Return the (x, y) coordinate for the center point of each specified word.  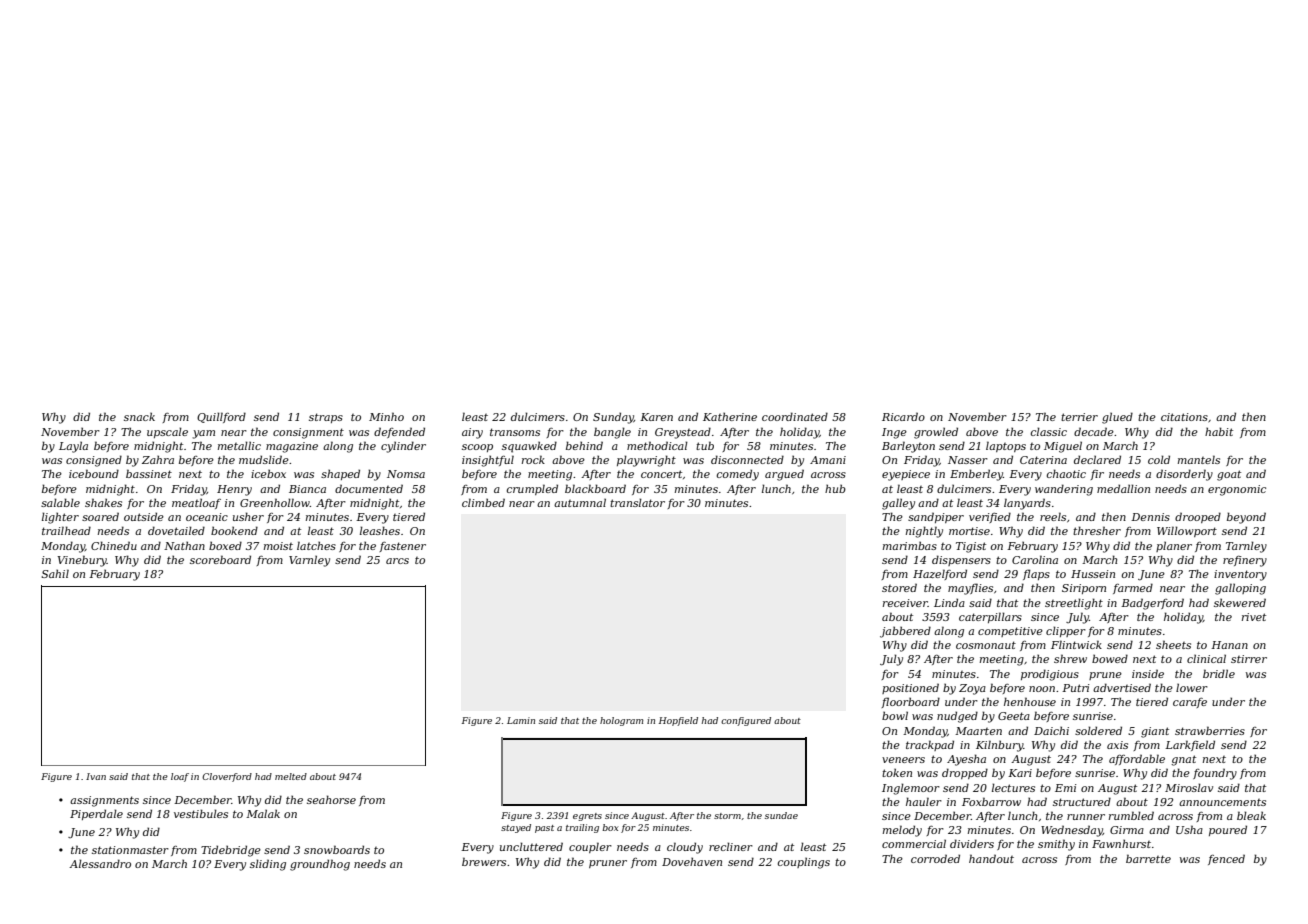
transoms (515, 432)
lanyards (1027, 504)
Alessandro (100, 863)
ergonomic (1237, 490)
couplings (804, 863)
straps (326, 418)
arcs (397, 561)
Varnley (309, 561)
